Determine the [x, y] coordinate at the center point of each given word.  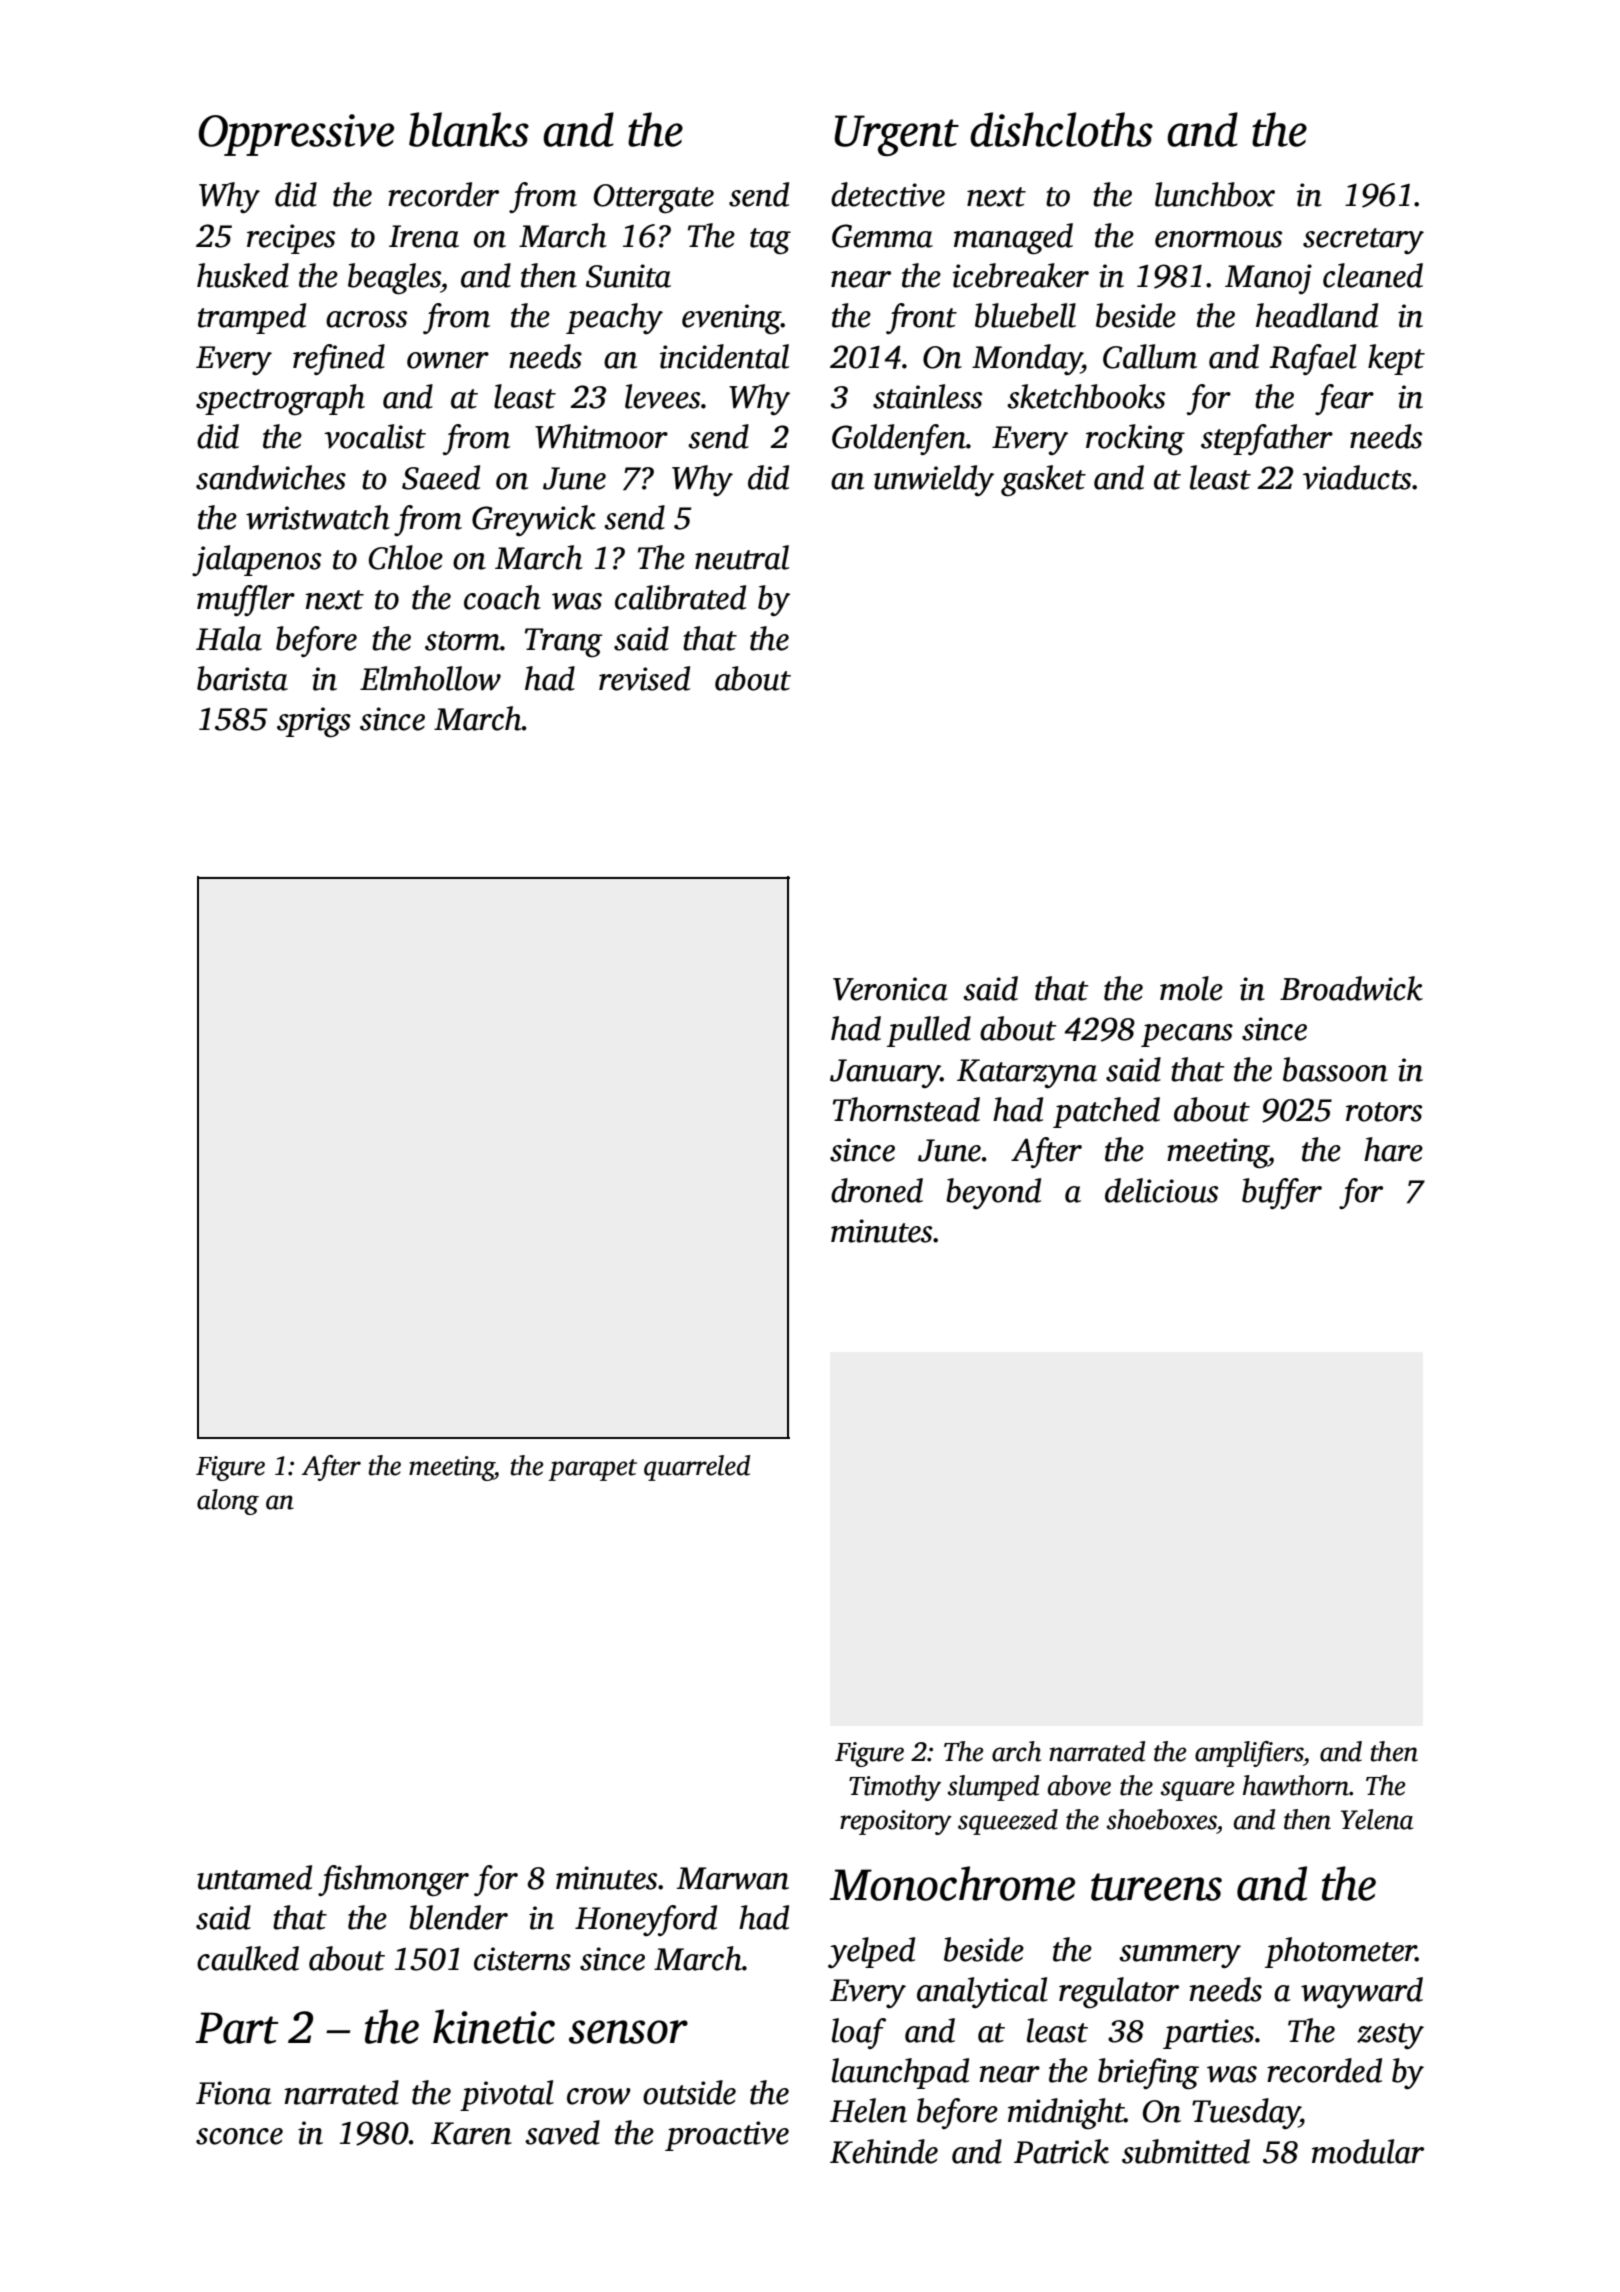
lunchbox [1215, 194]
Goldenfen [899, 439]
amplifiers [1249, 1754]
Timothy [895, 1788]
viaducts [1357, 477]
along [228, 1502]
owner [448, 360]
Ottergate [654, 199]
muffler [246, 600]
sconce [239, 2136]
